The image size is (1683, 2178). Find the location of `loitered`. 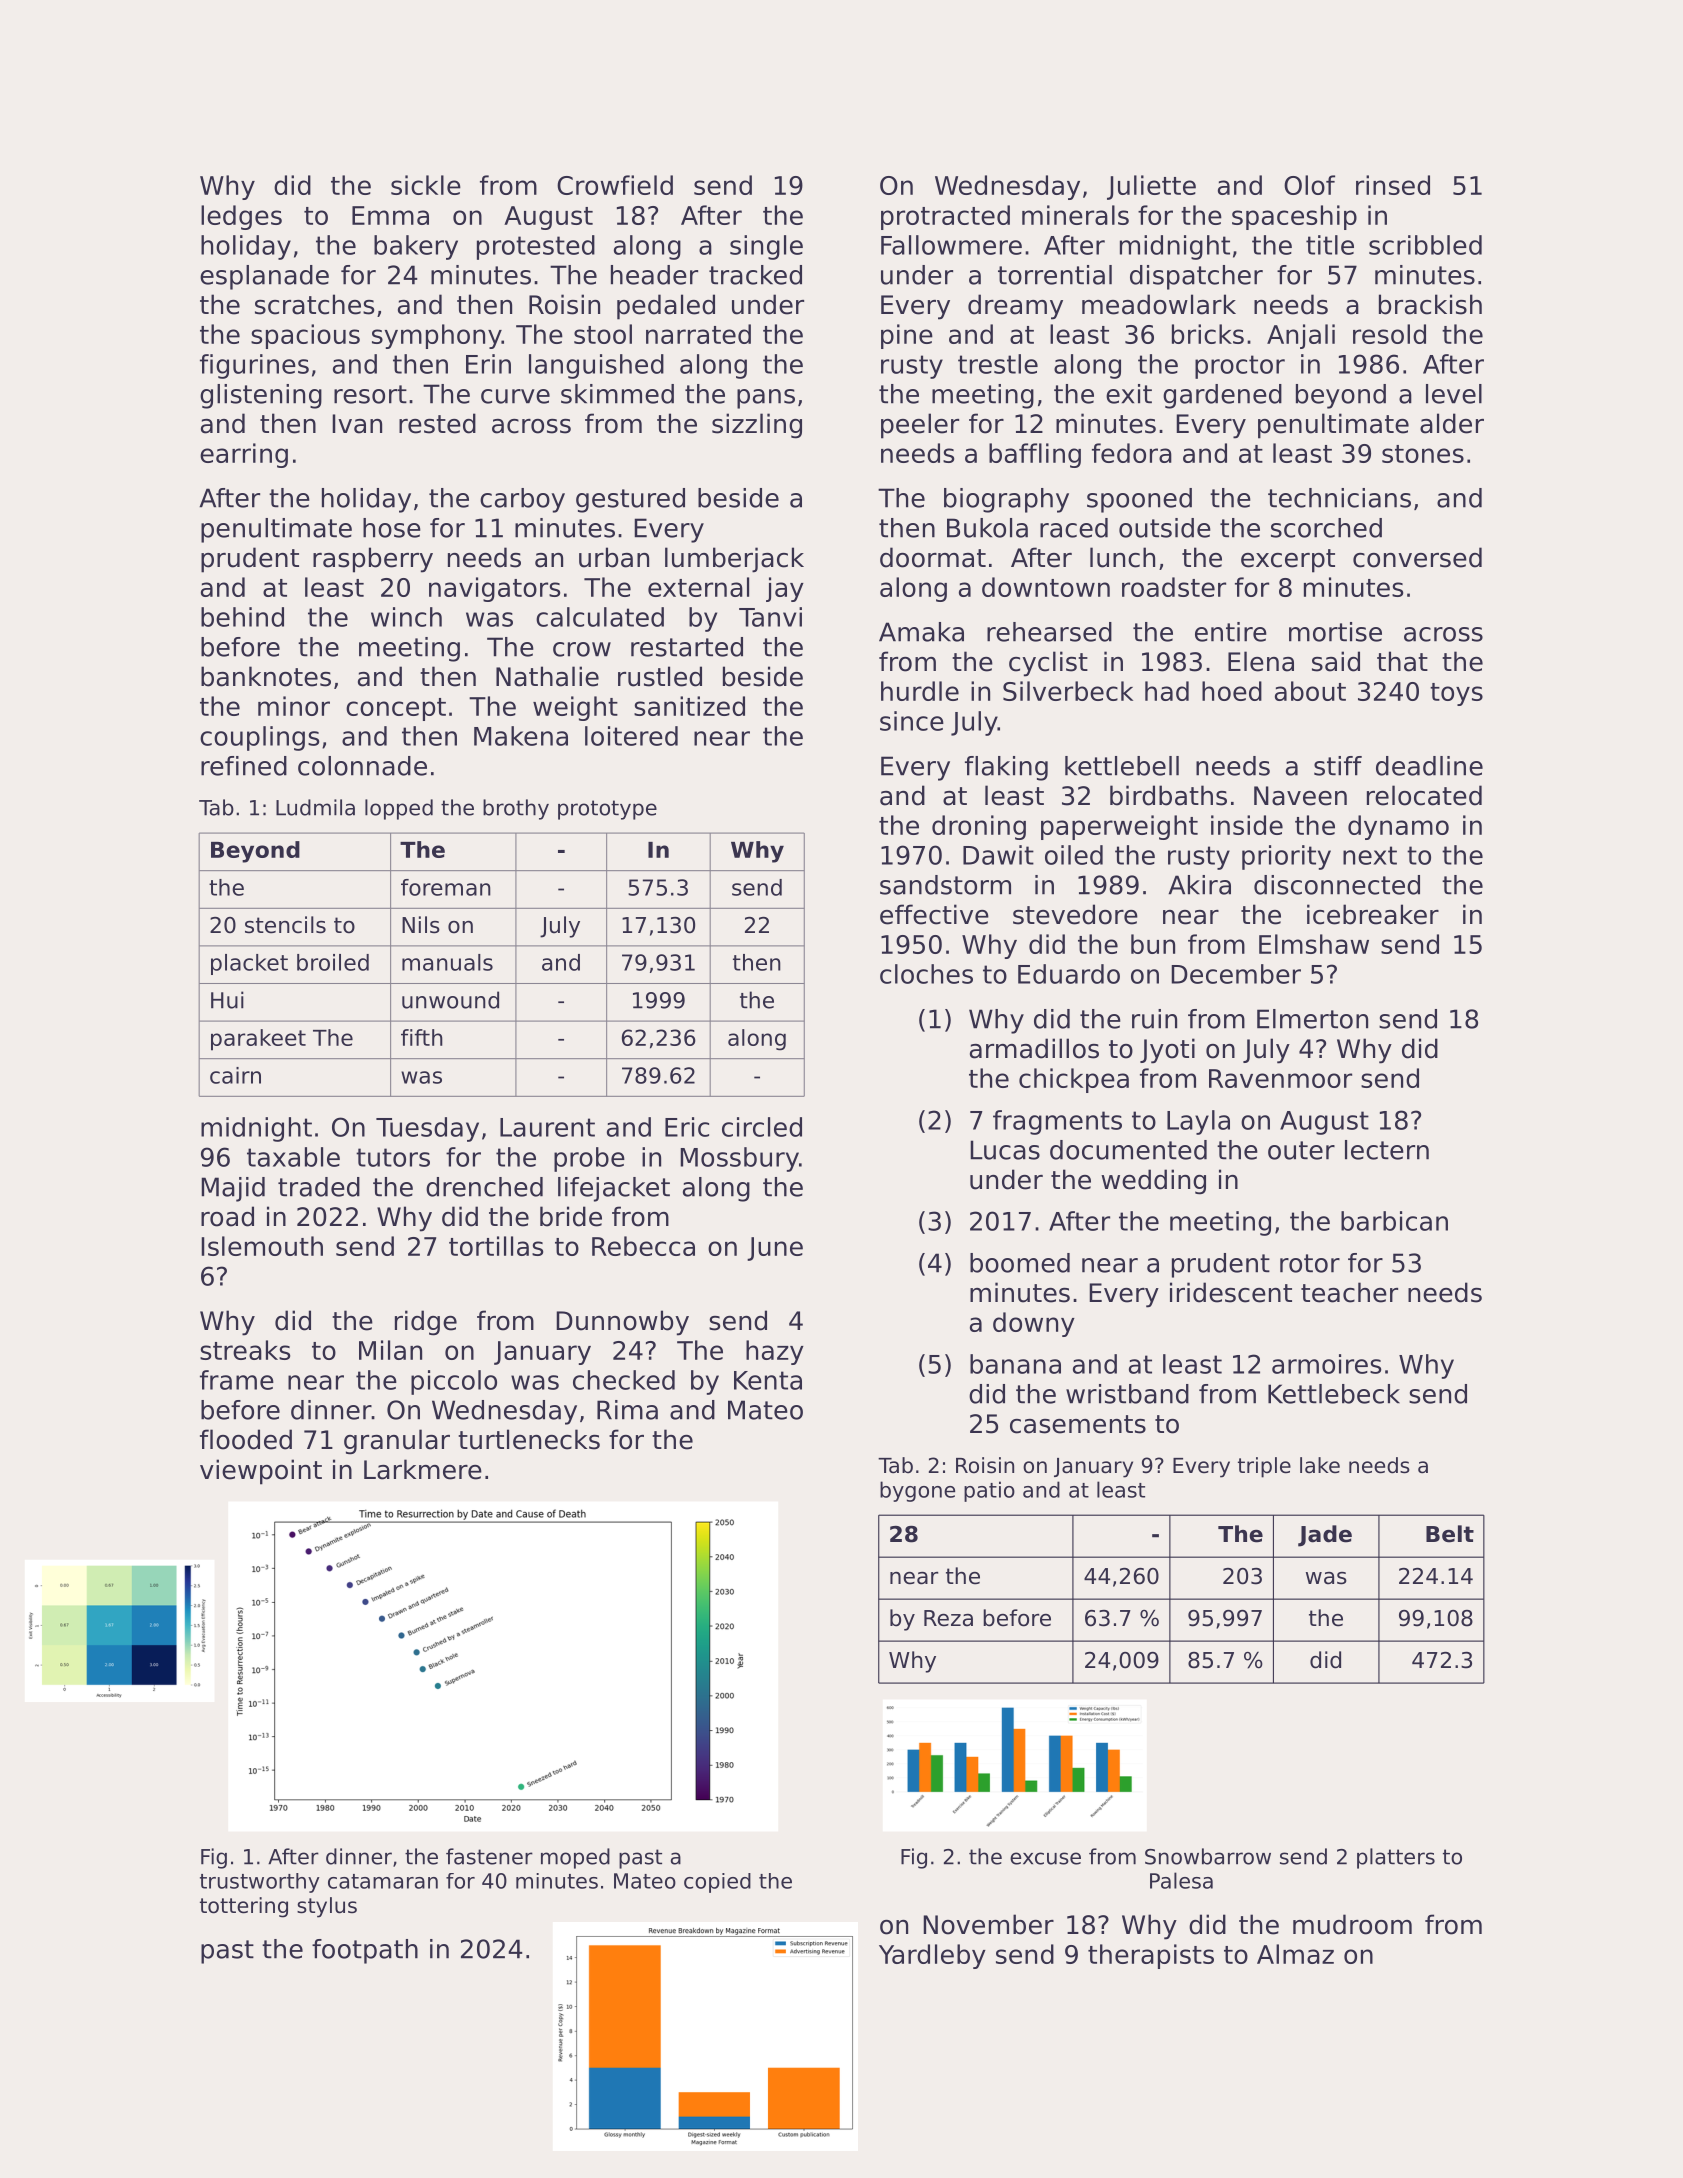

loitered is located at coordinates (631, 736).
